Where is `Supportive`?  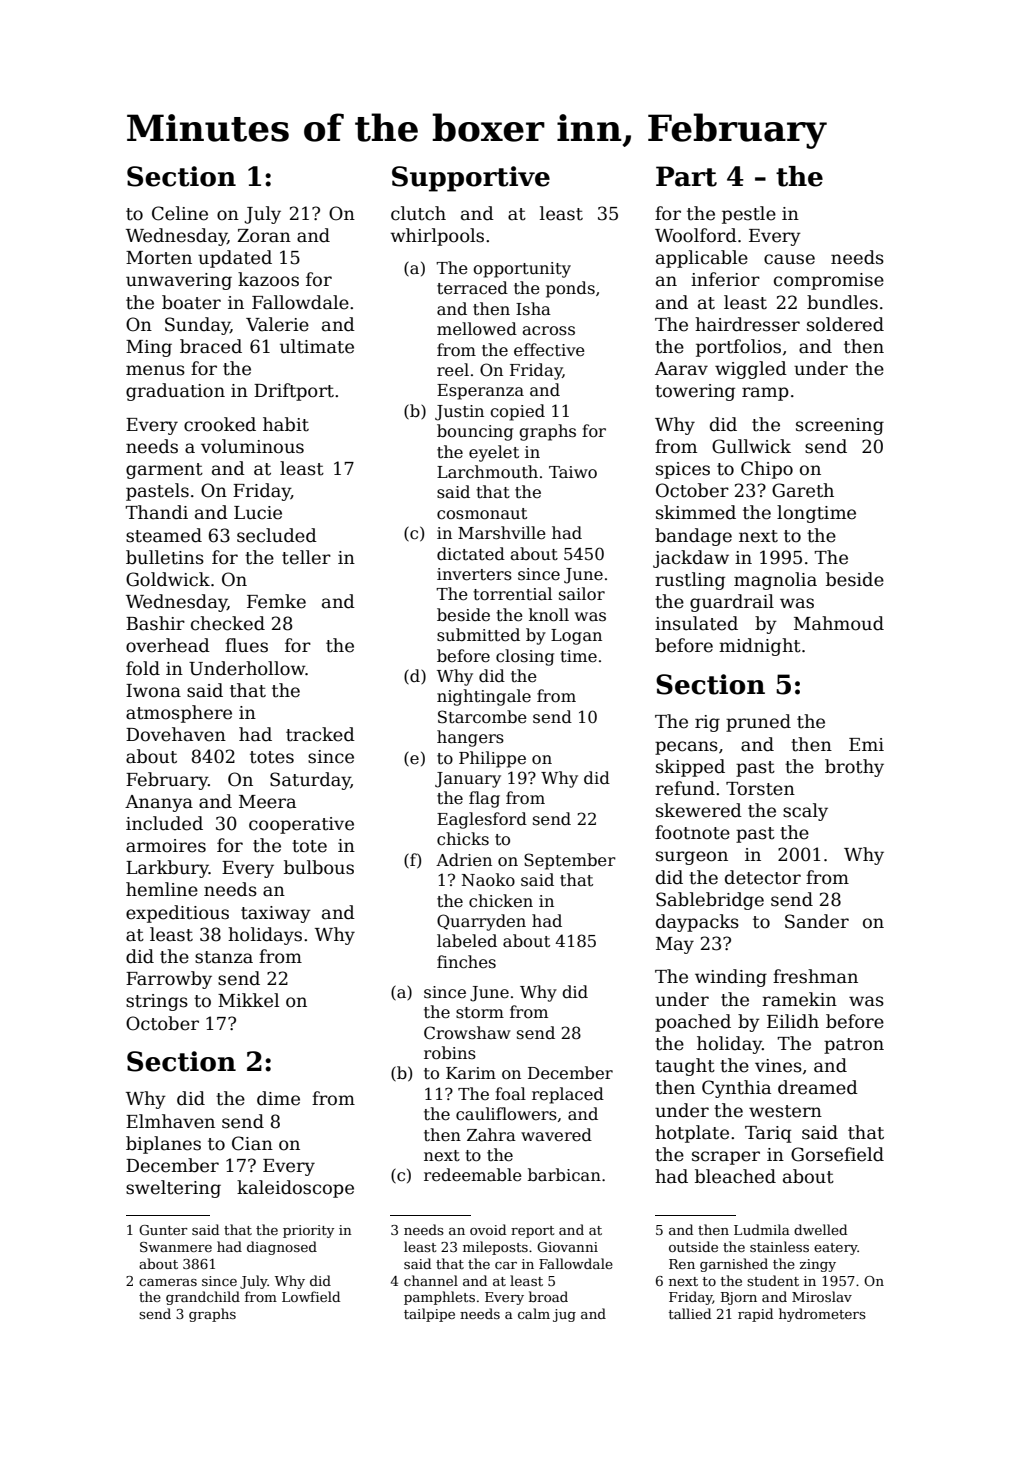 Supportive is located at coordinates (471, 179).
